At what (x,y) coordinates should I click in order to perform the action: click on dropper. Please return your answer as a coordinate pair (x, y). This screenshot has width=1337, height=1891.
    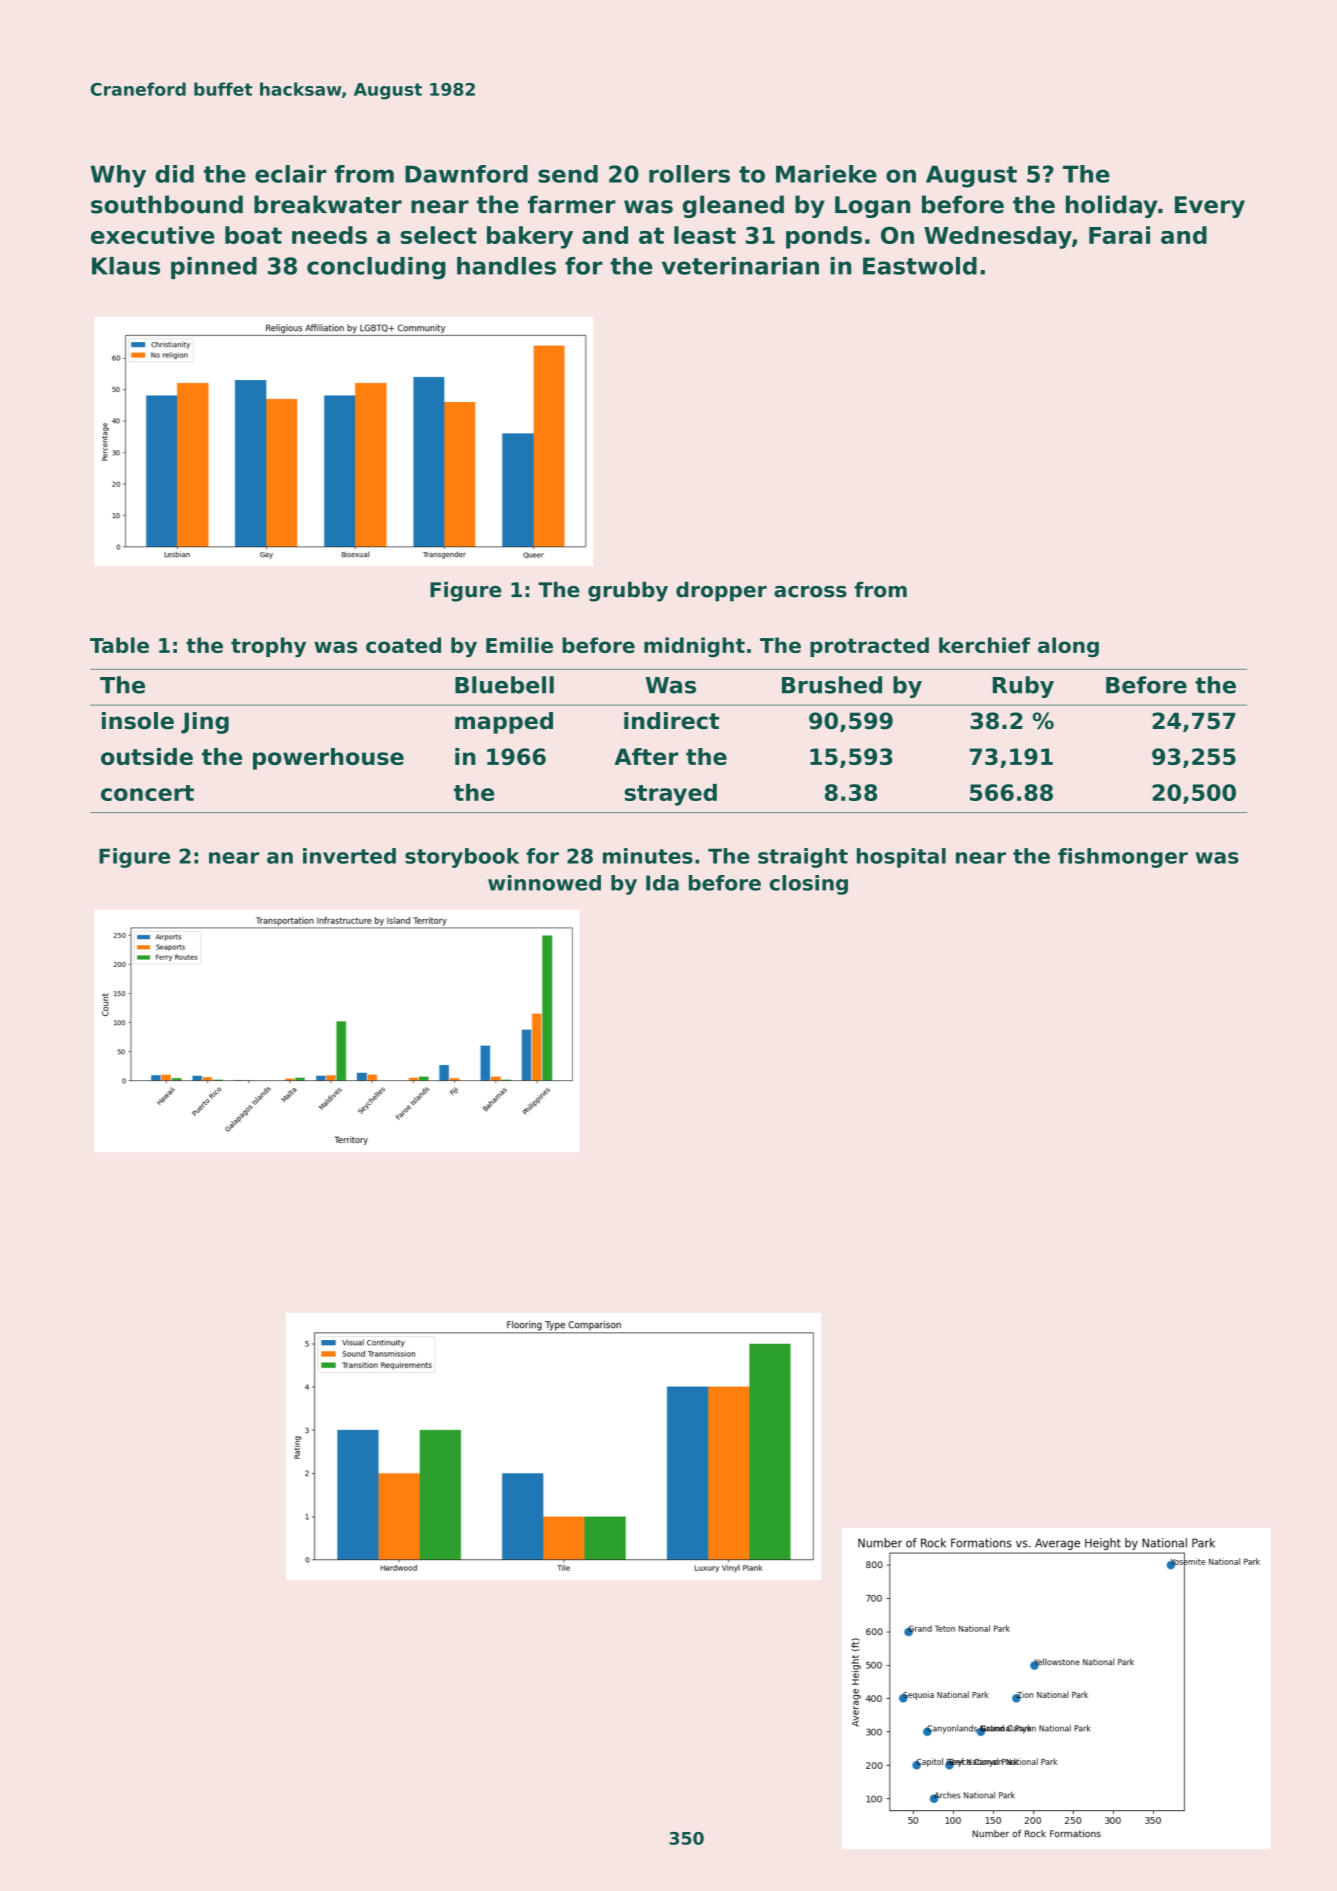
    Looking at the image, I should click on (721, 591).
